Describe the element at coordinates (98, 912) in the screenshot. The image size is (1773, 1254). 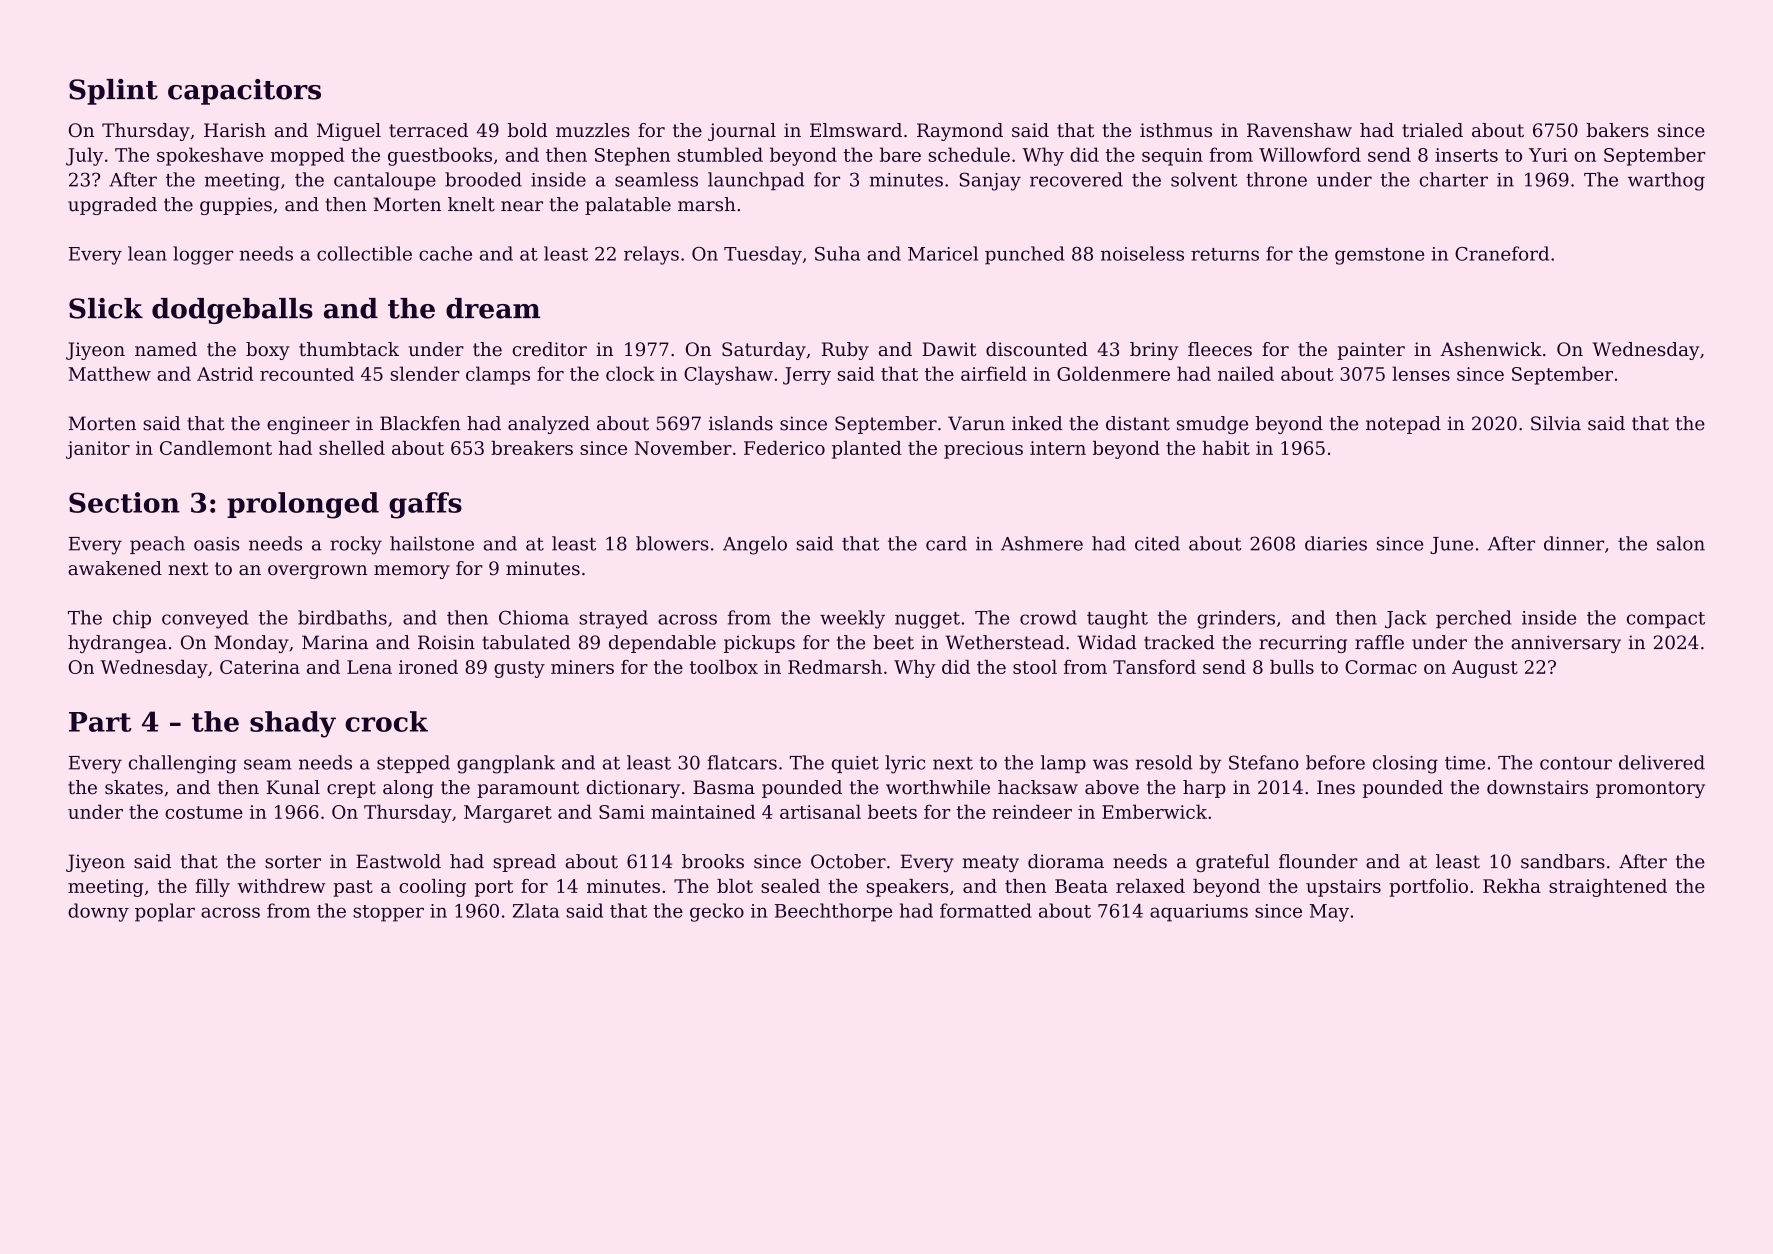
I see `downy` at that location.
